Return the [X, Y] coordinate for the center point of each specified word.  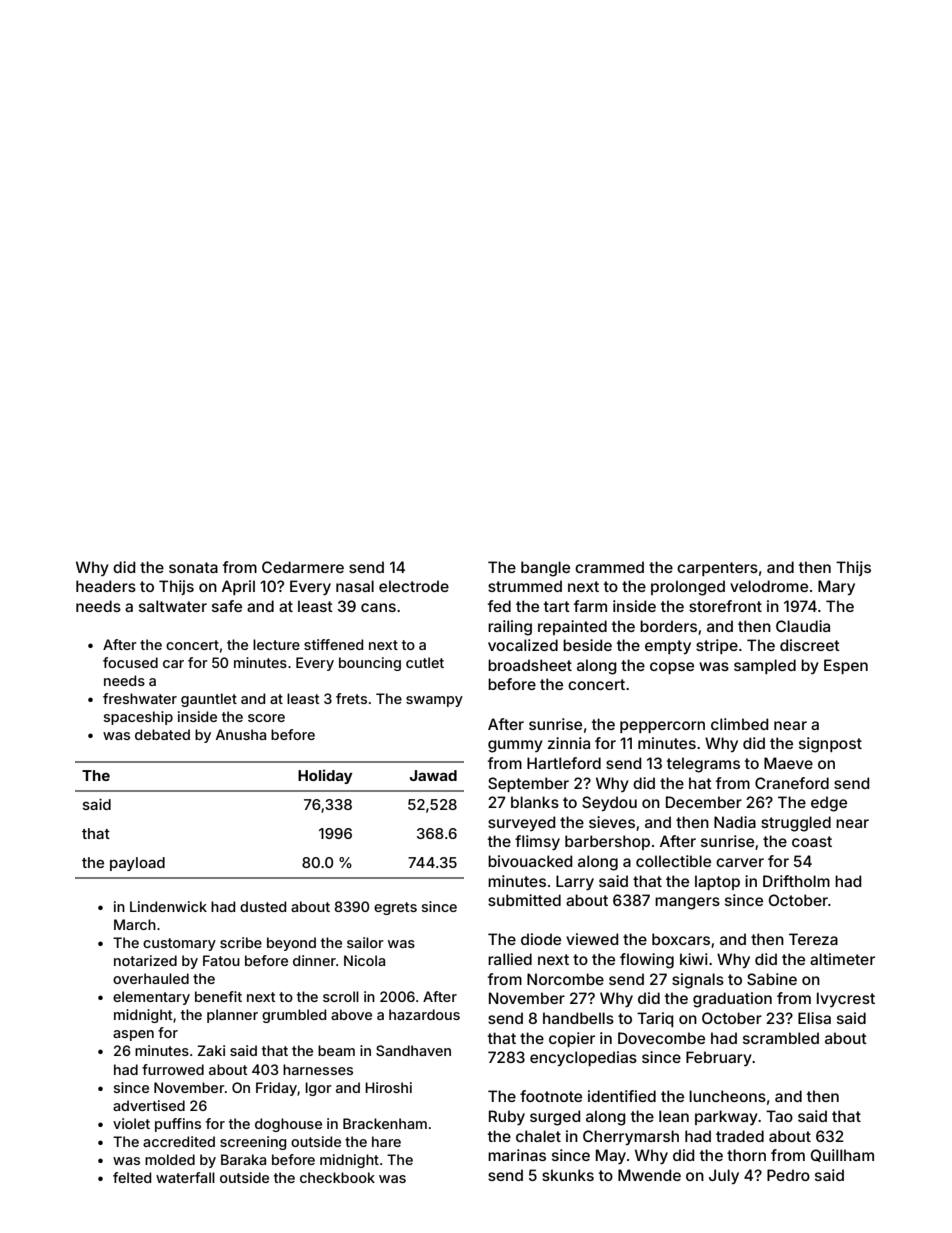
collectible [673, 861]
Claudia [803, 626]
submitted [524, 900]
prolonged [688, 588]
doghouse [288, 1125]
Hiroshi [388, 1087]
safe [227, 606]
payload [137, 864]
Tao [779, 1116]
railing [510, 628]
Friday [276, 1089]
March [135, 924]
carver [740, 862]
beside [587, 645]
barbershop [607, 842]
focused [130, 662]
